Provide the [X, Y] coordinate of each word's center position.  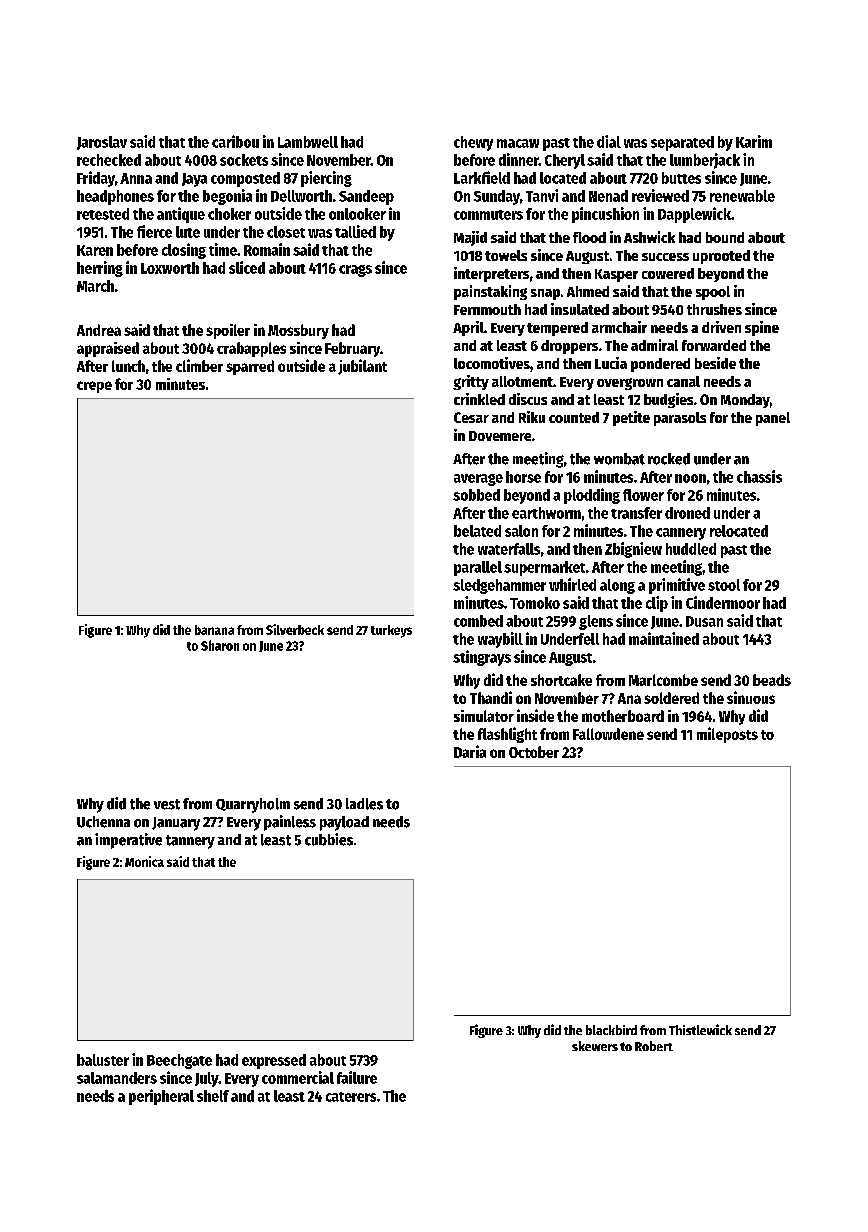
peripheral [161, 1097]
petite [631, 418]
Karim [754, 141]
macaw [518, 143]
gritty [471, 382]
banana [214, 630]
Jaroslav [102, 143]
